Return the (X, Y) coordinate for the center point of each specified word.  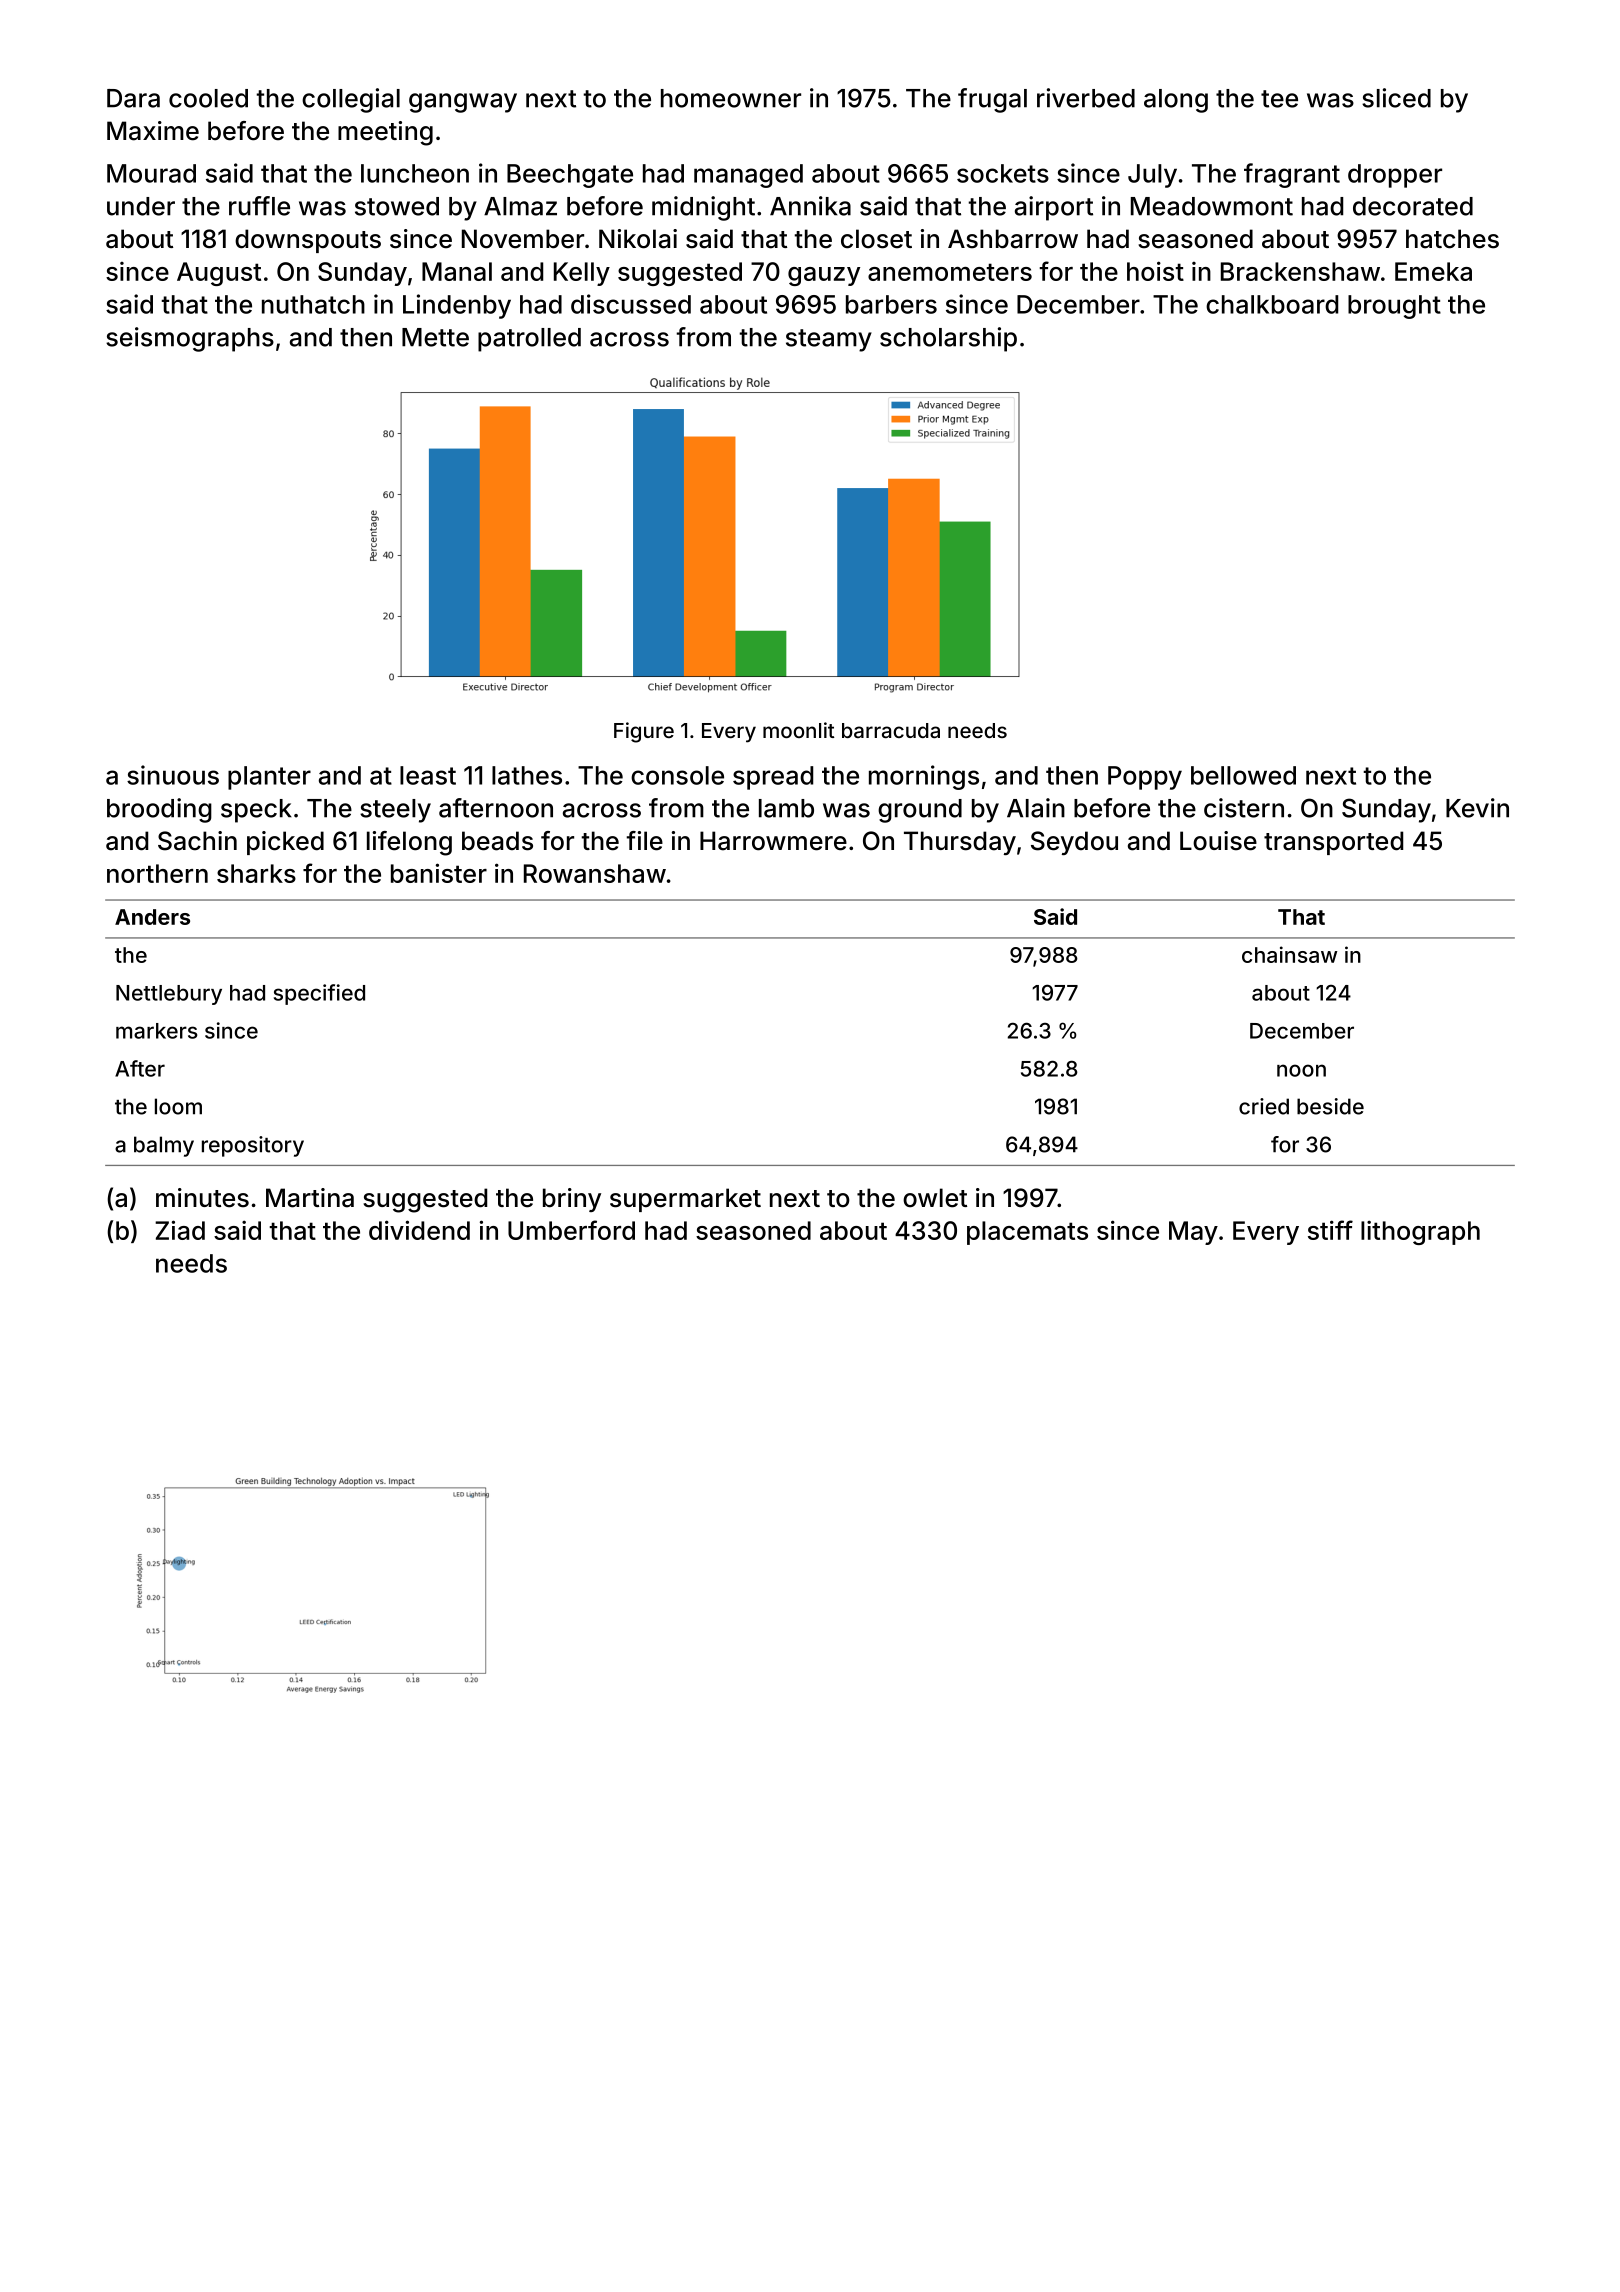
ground (920, 811)
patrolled (529, 340)
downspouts (308, 241)
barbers (891, 304)
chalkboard (1272, 304)
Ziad (180, 1230)
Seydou (1074, 843)
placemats (1027, 1233)
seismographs (190, 339)
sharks (256, 873)
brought (1394, 307)
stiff (1330, 1230)
